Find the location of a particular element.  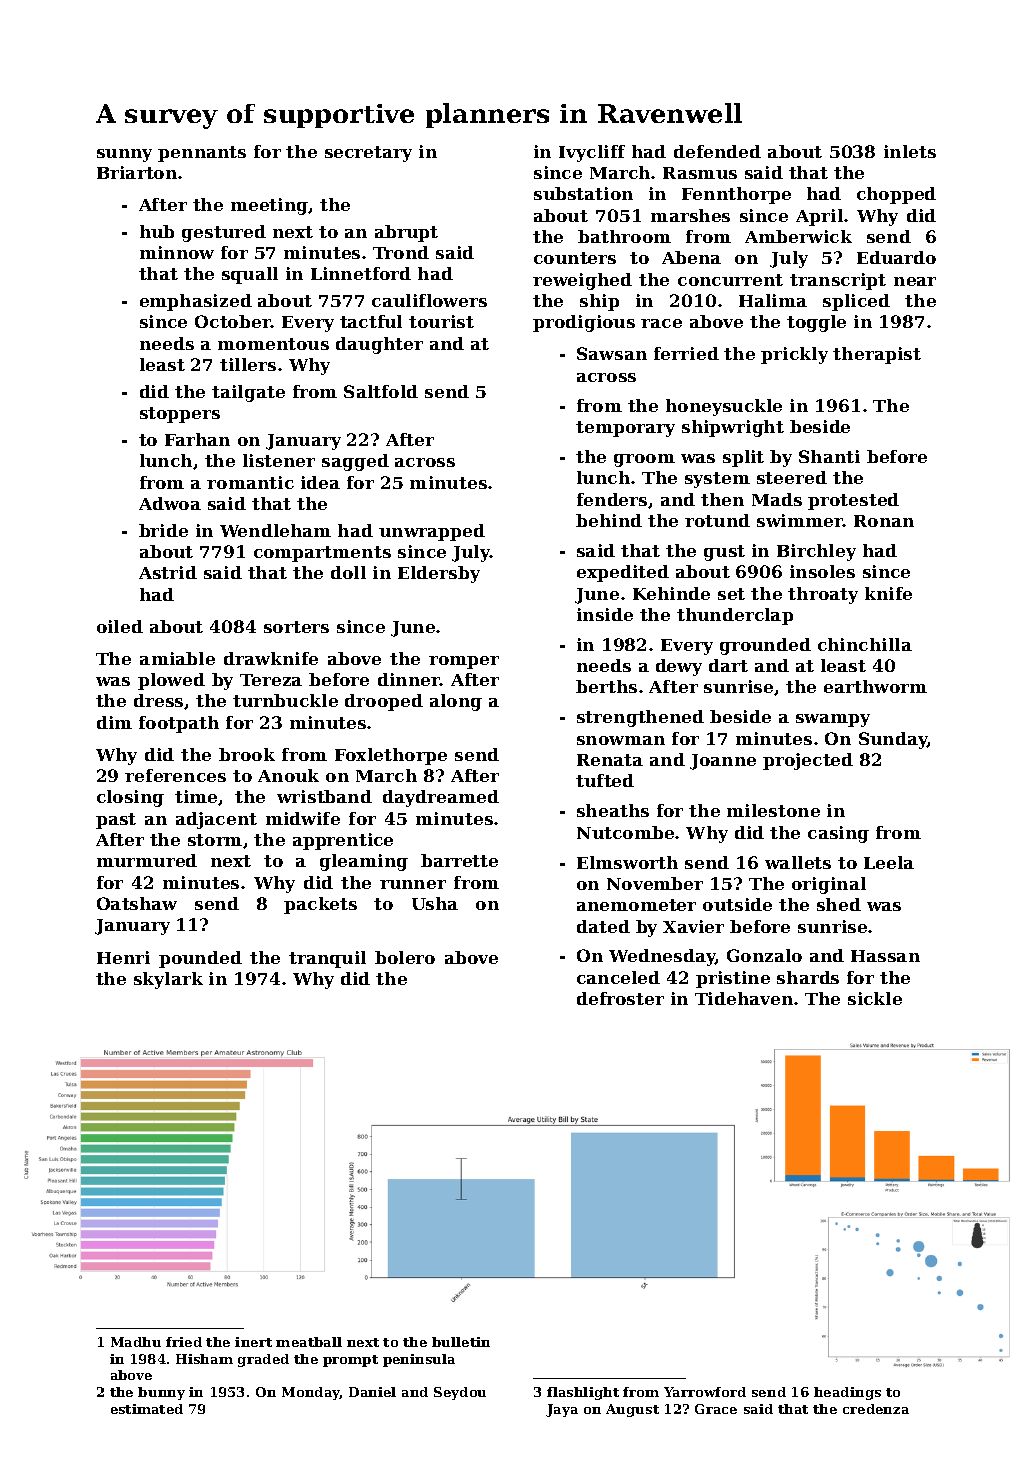

sunny is located at coordinates (124, 155).
